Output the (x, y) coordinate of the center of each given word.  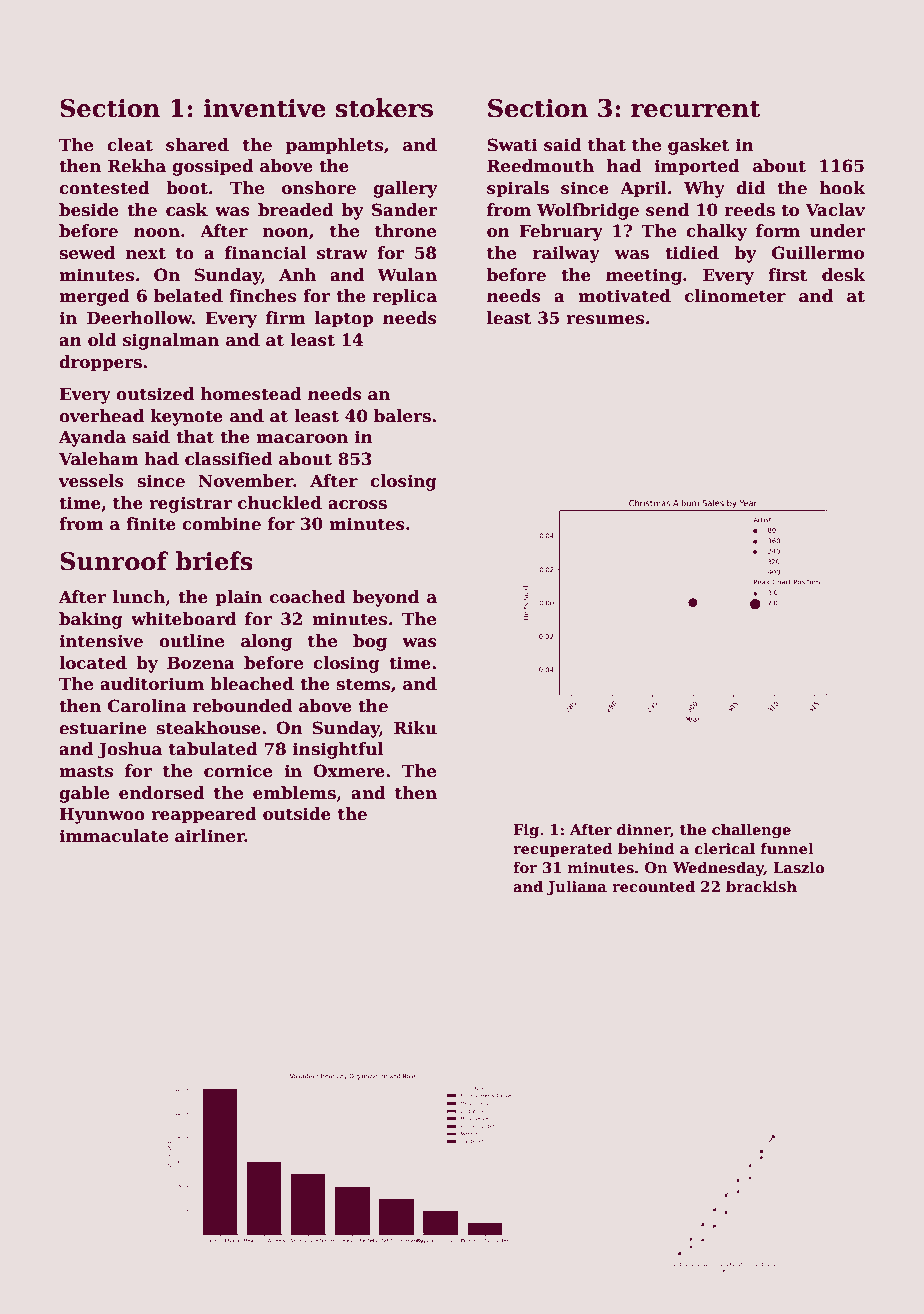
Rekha (137, 166)
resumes (605, 320)
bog (370, 642)
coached (308, 597)
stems (363, 684)
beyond (386, 598)
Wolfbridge (588, 211)
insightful (338, 750)
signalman (171, 341)
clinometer (735, 296)
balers (402, 416)
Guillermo (818, 253)
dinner (643, 829)
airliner (210, 836)
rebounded (243, 706)
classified (229, 459)
